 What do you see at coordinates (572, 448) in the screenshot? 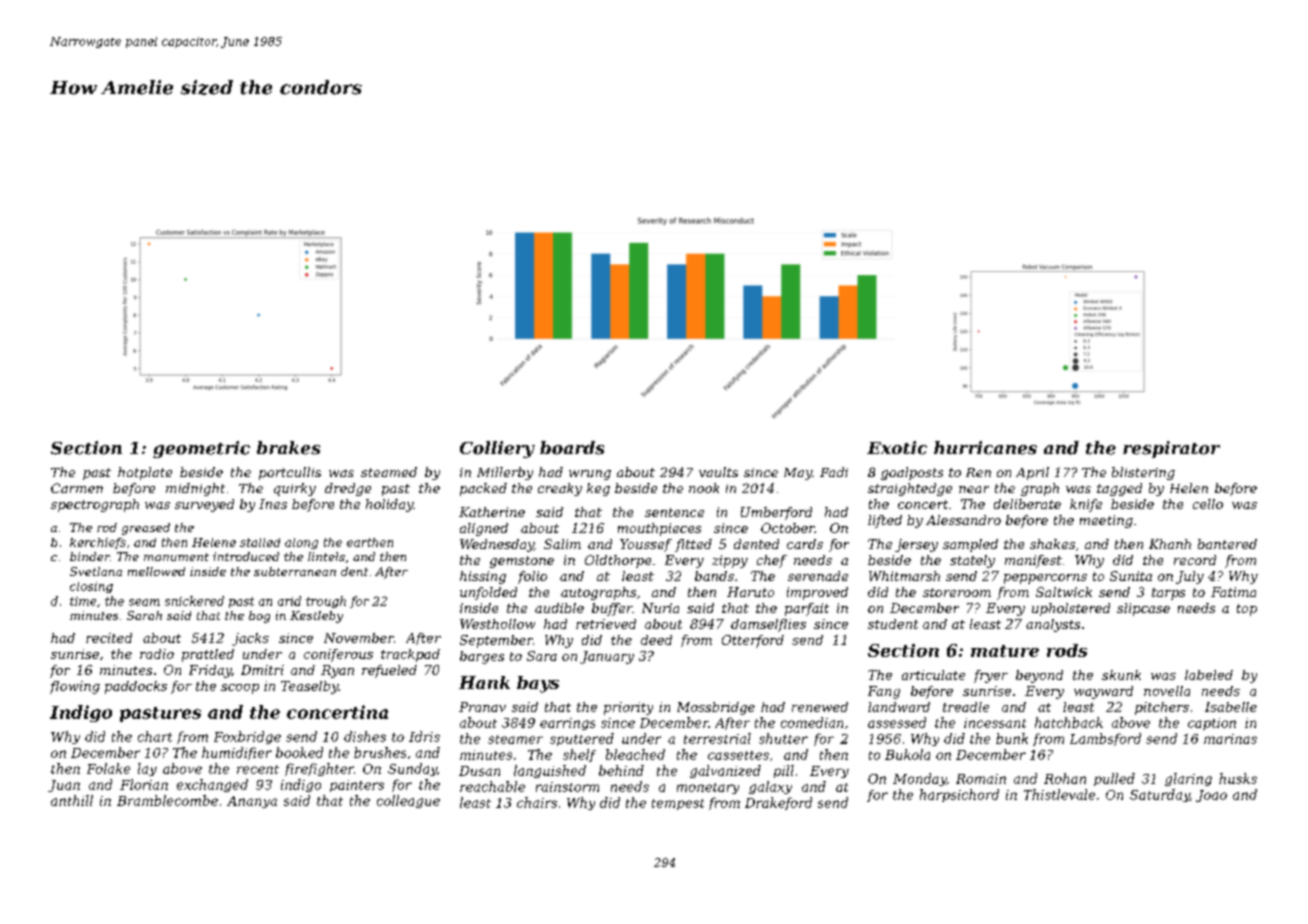
I see `boards` at bounding box center [572, 448].
